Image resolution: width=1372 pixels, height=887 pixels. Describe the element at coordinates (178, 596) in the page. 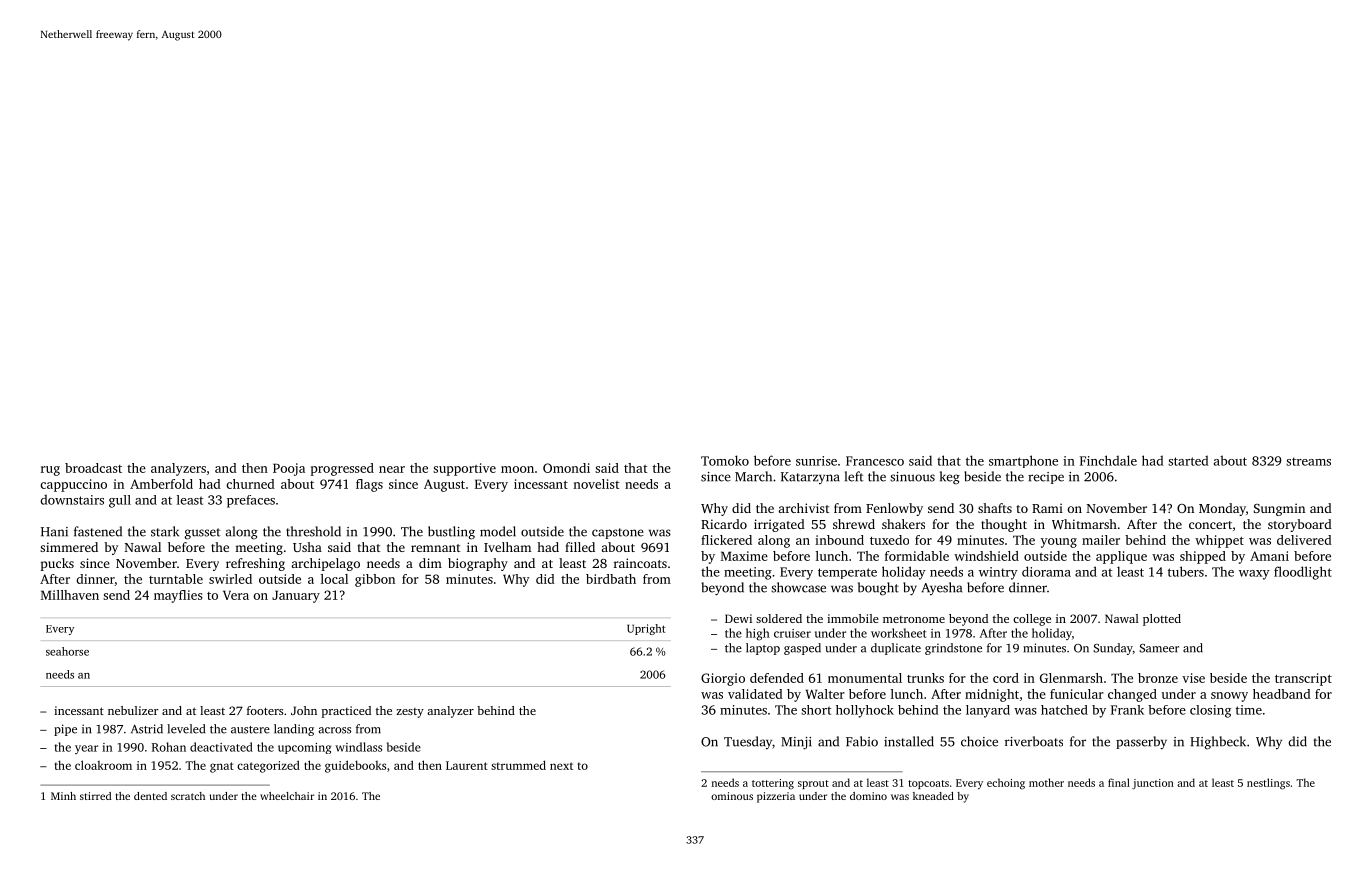

I see `mayflies` at that location.
